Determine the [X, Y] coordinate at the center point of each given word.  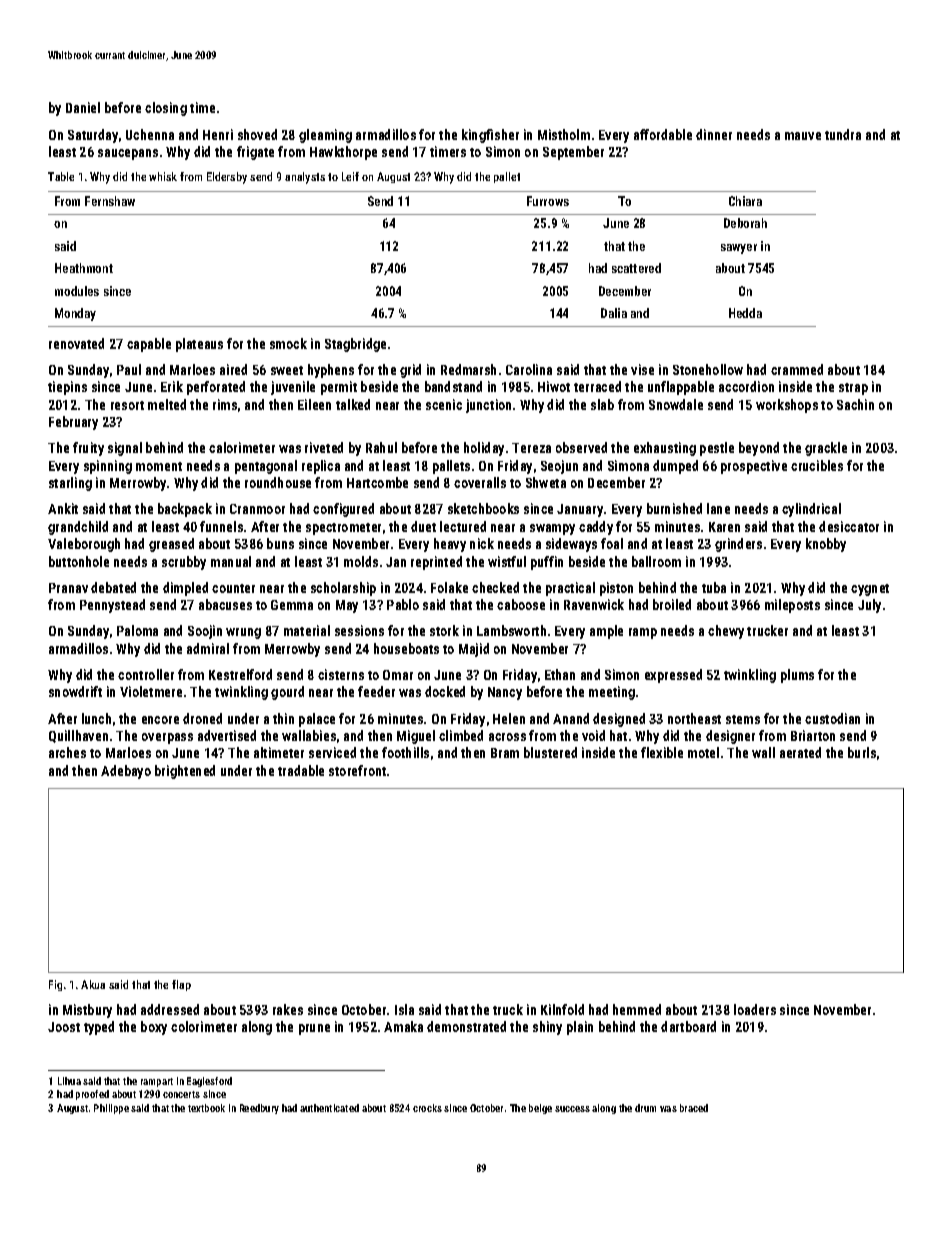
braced [694, 1108]
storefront [357, 770]
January [580, 510]
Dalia [614, 313]
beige [540, 1109]
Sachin [855, 404]
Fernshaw [110, 201]
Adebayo [126, 772]
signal [125, 449]
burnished [674, 508]
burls [862, 752]
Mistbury [87, 1011]
